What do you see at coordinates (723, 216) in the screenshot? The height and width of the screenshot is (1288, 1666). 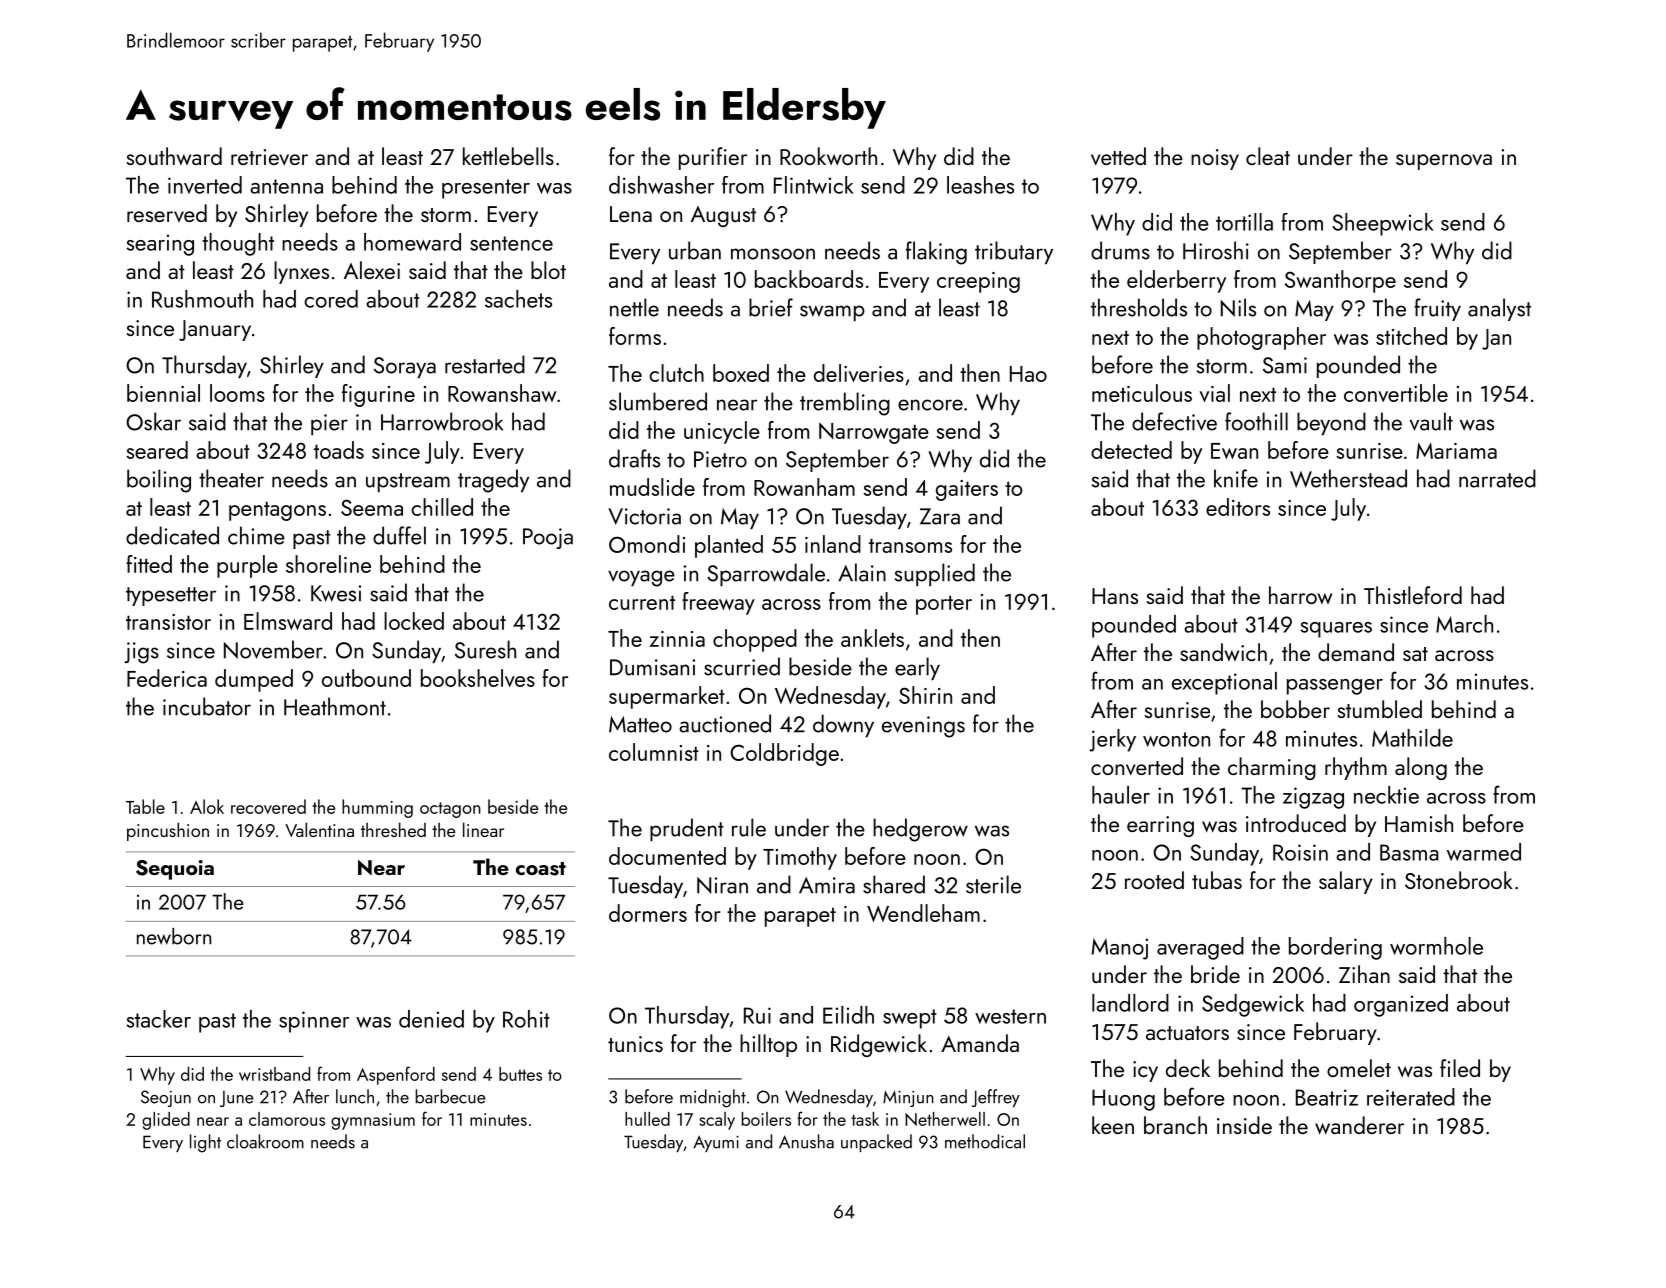 I see `August` at bounding box center [723, 216].
